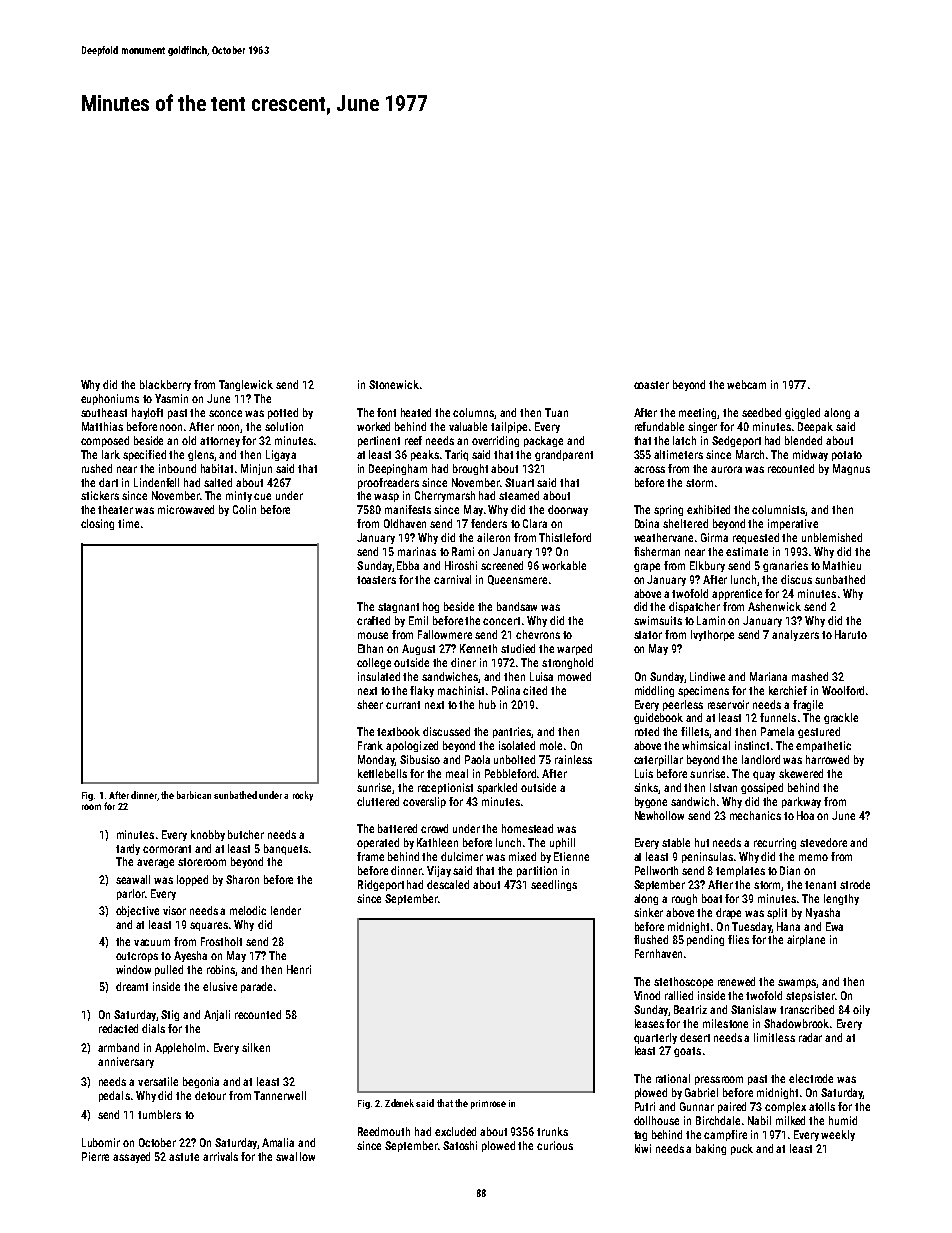  I want to click on pedals, so click(114, 1096).
